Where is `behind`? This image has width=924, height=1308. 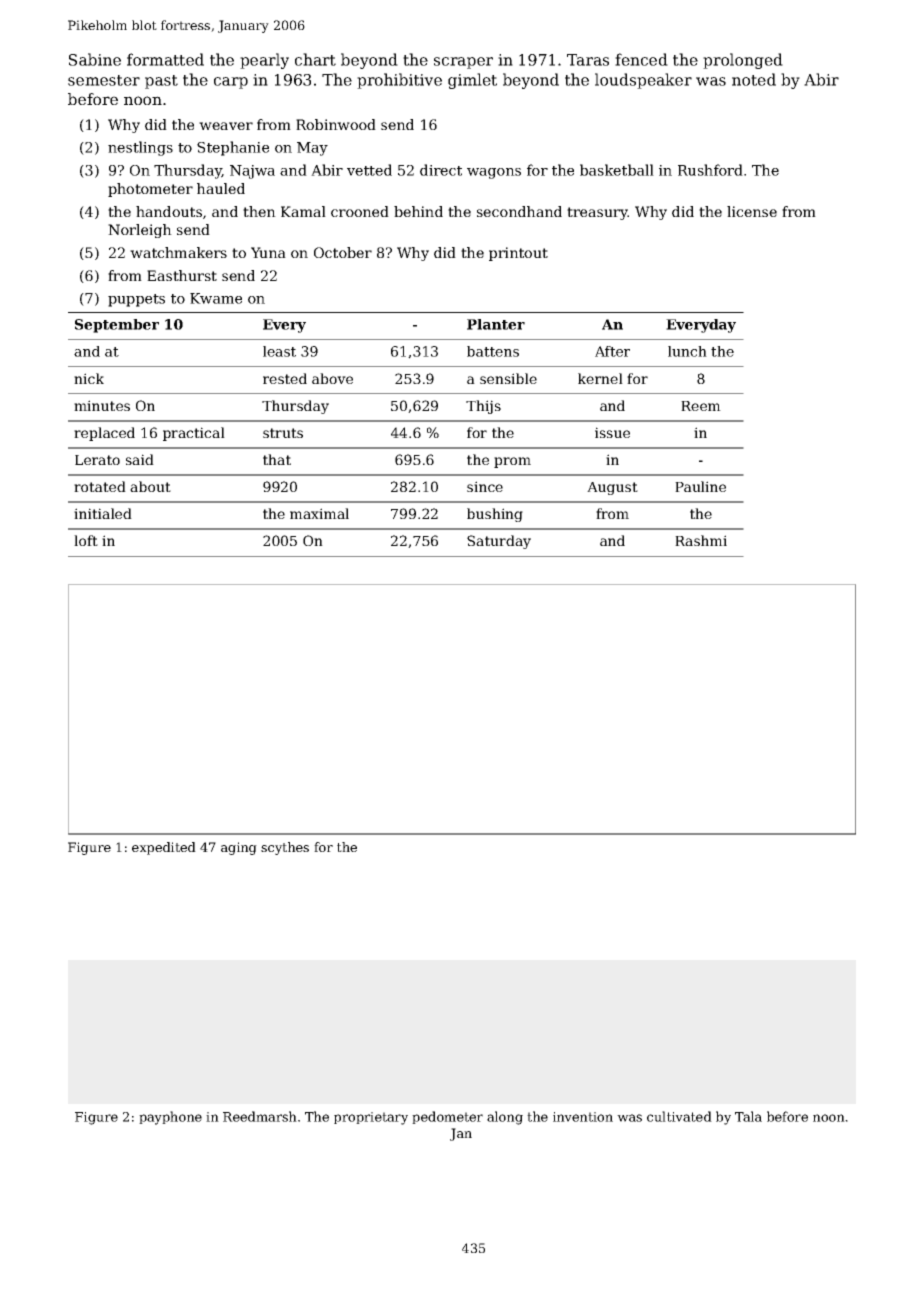 behind is located at coordinates (418, 211).
